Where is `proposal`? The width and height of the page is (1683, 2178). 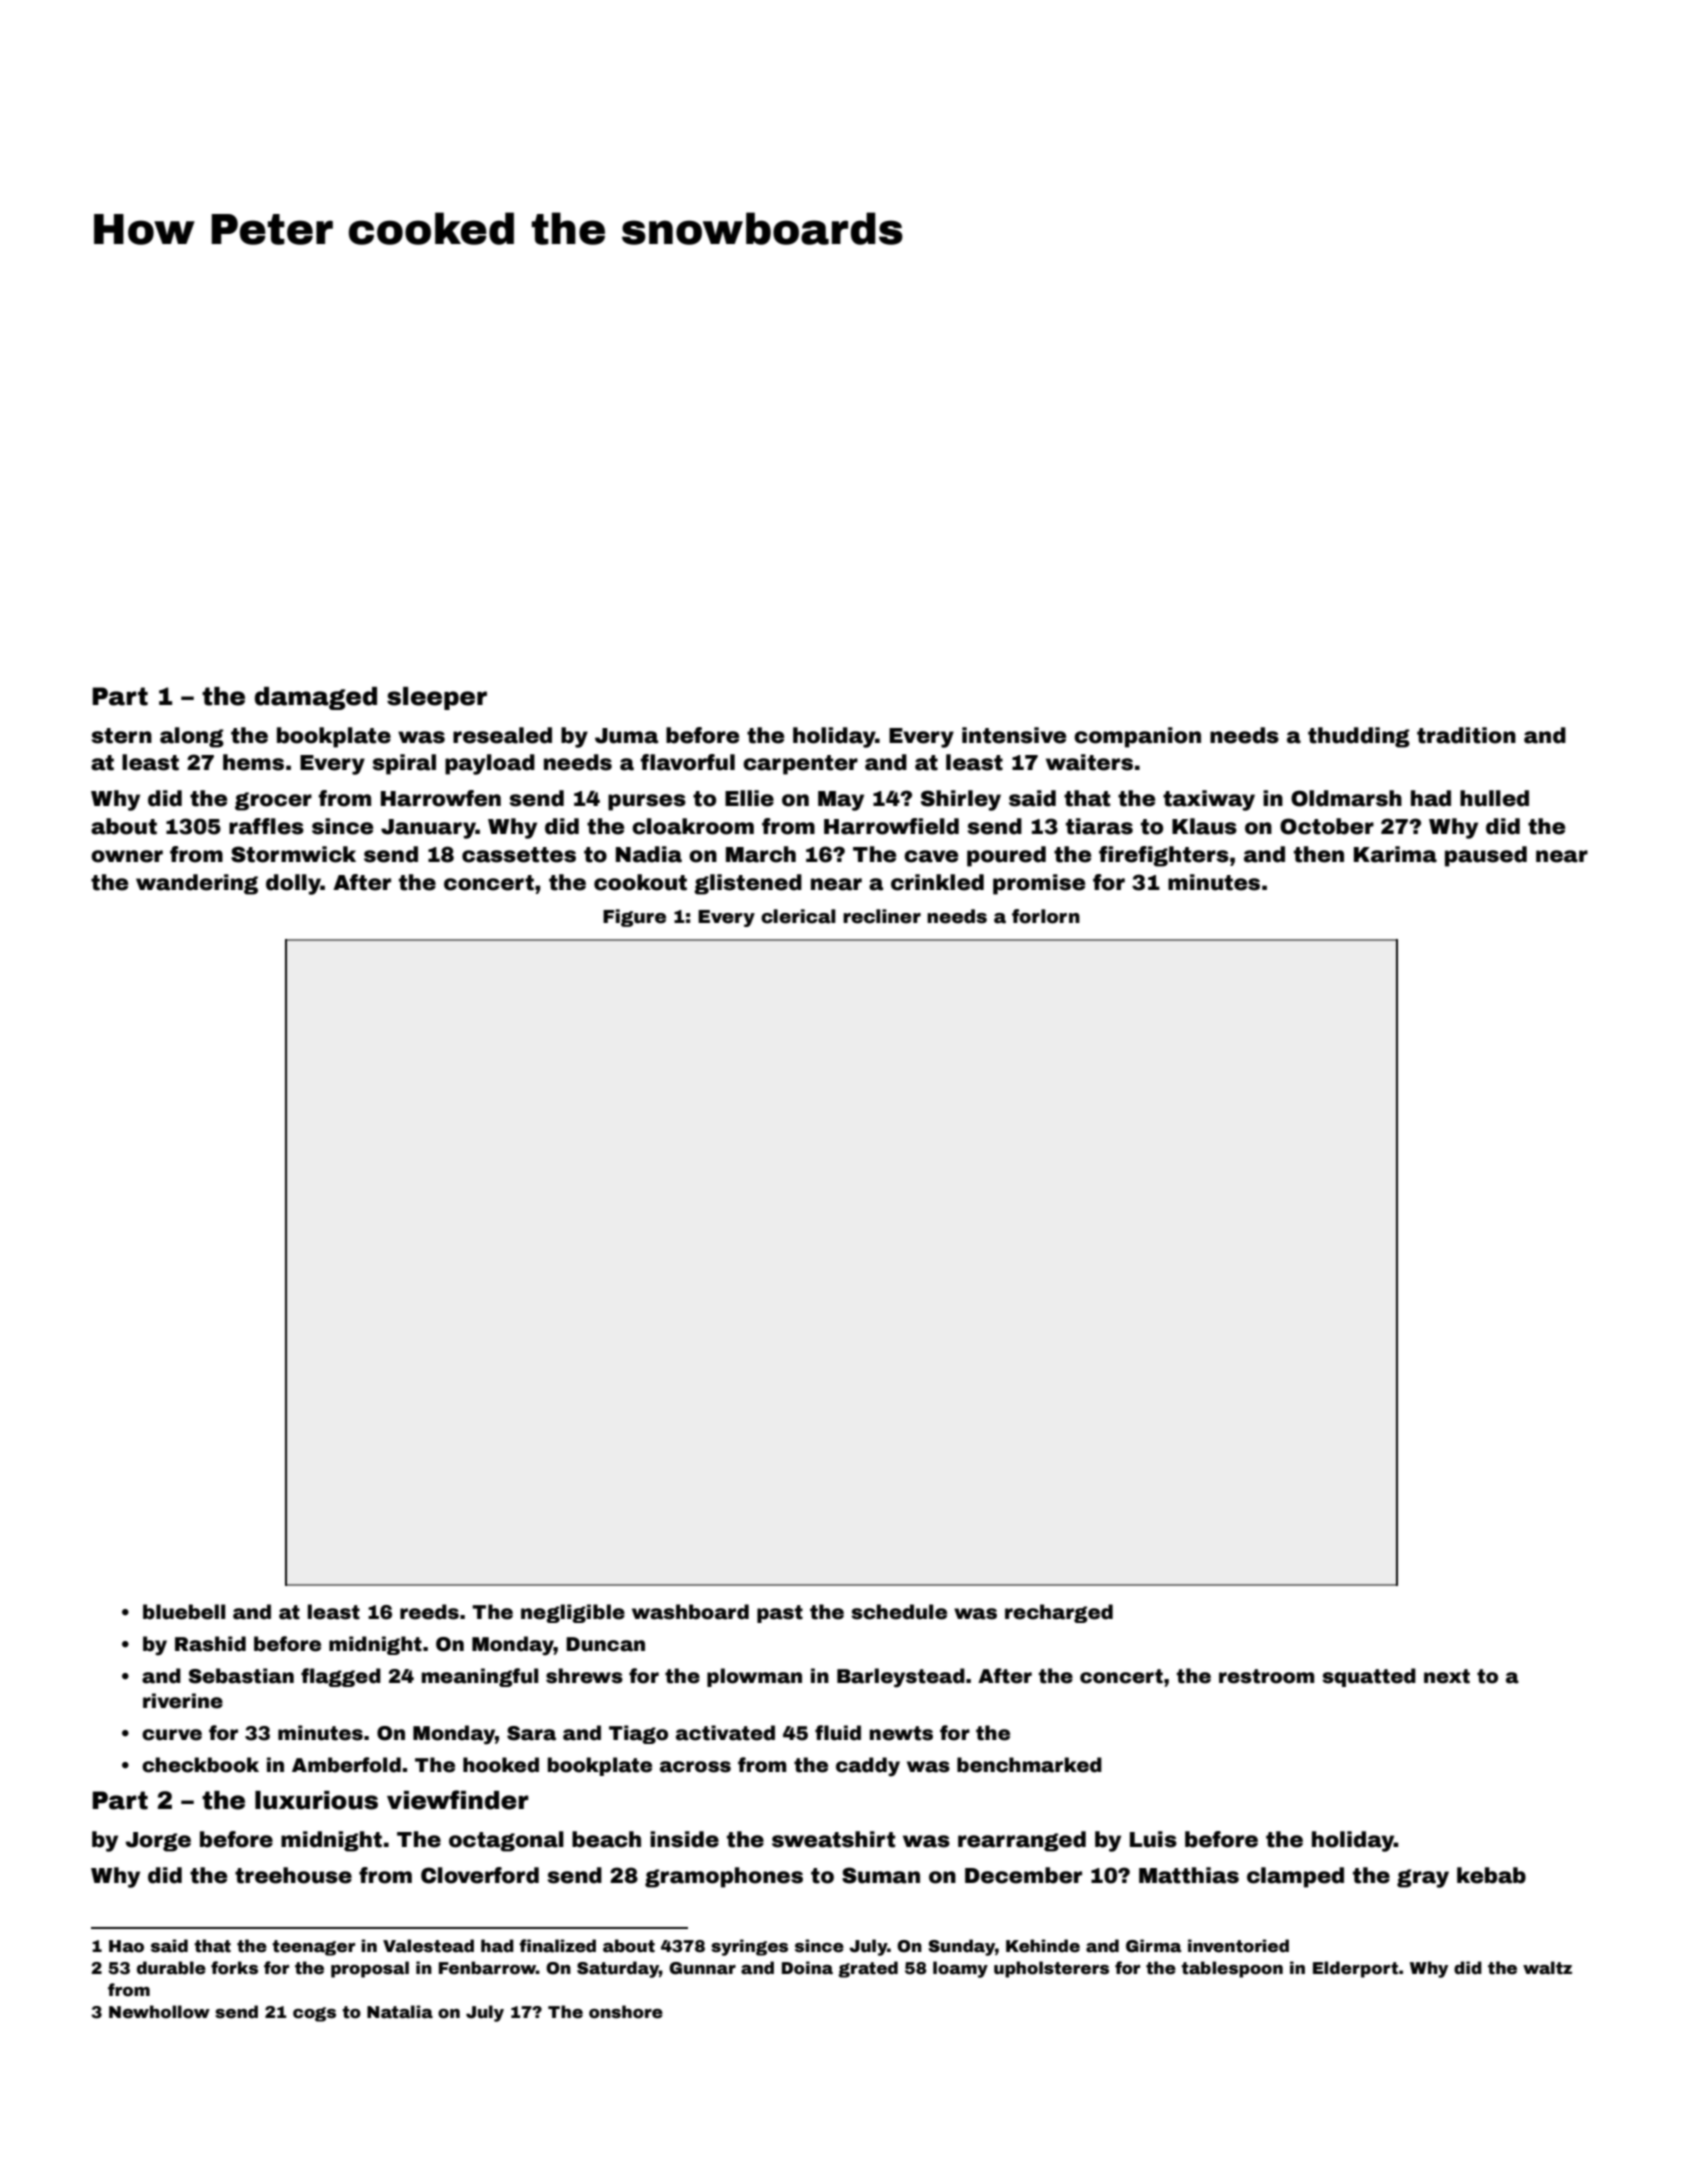 proposal is located at coordinates (370, 1969).
